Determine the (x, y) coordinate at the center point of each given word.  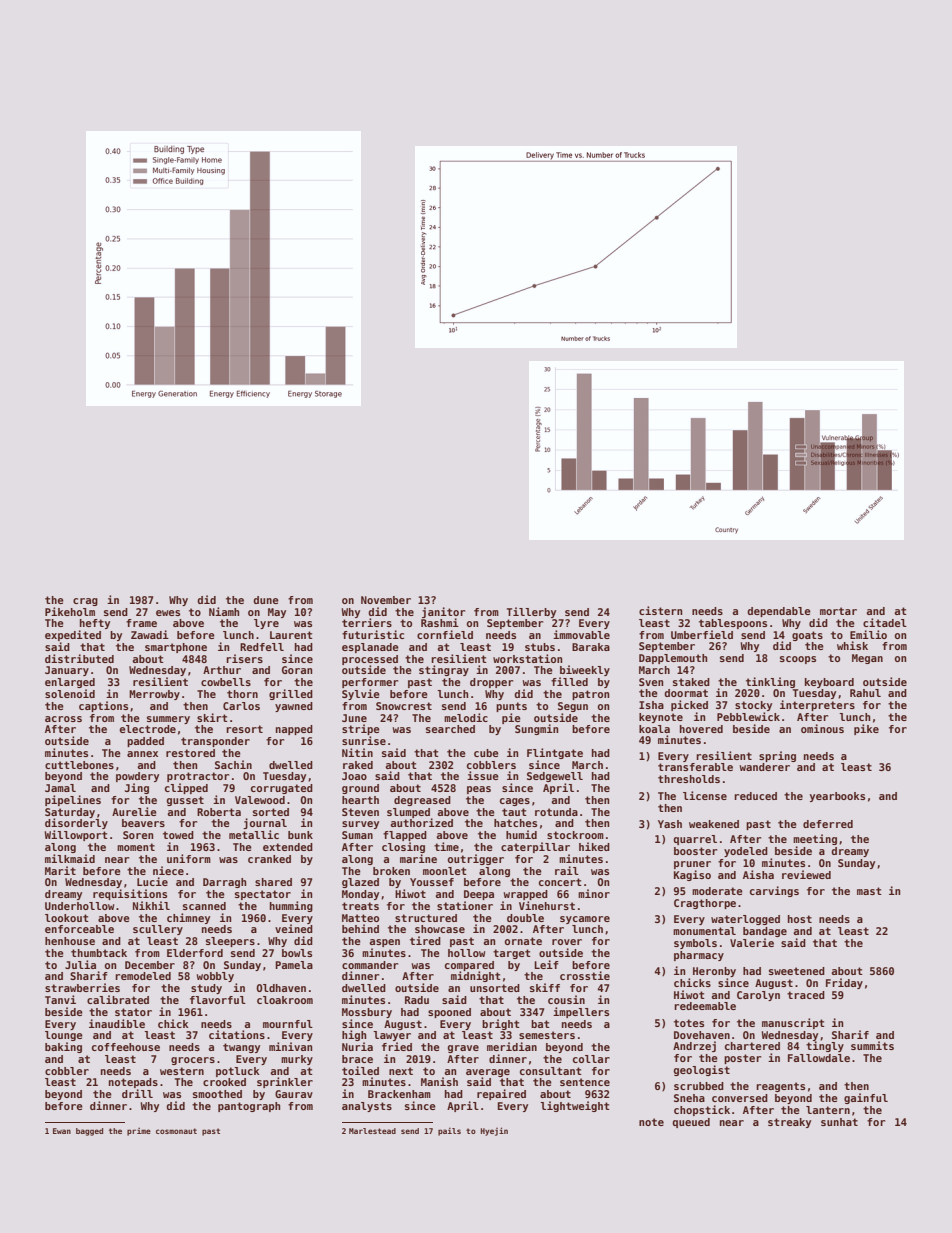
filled (569, 681)
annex (142, 754)
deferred (828, 824)
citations (237, 1034)
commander (370, 965)
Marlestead (372, 1131)
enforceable (79, 929)
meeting (815, 839)
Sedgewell (555, 777)
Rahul (865, 693)
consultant (551, 1071)
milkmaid (70, 858)
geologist (702, 1070)
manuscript (793, 1023)
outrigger (476, 859)
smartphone (176, 648)
